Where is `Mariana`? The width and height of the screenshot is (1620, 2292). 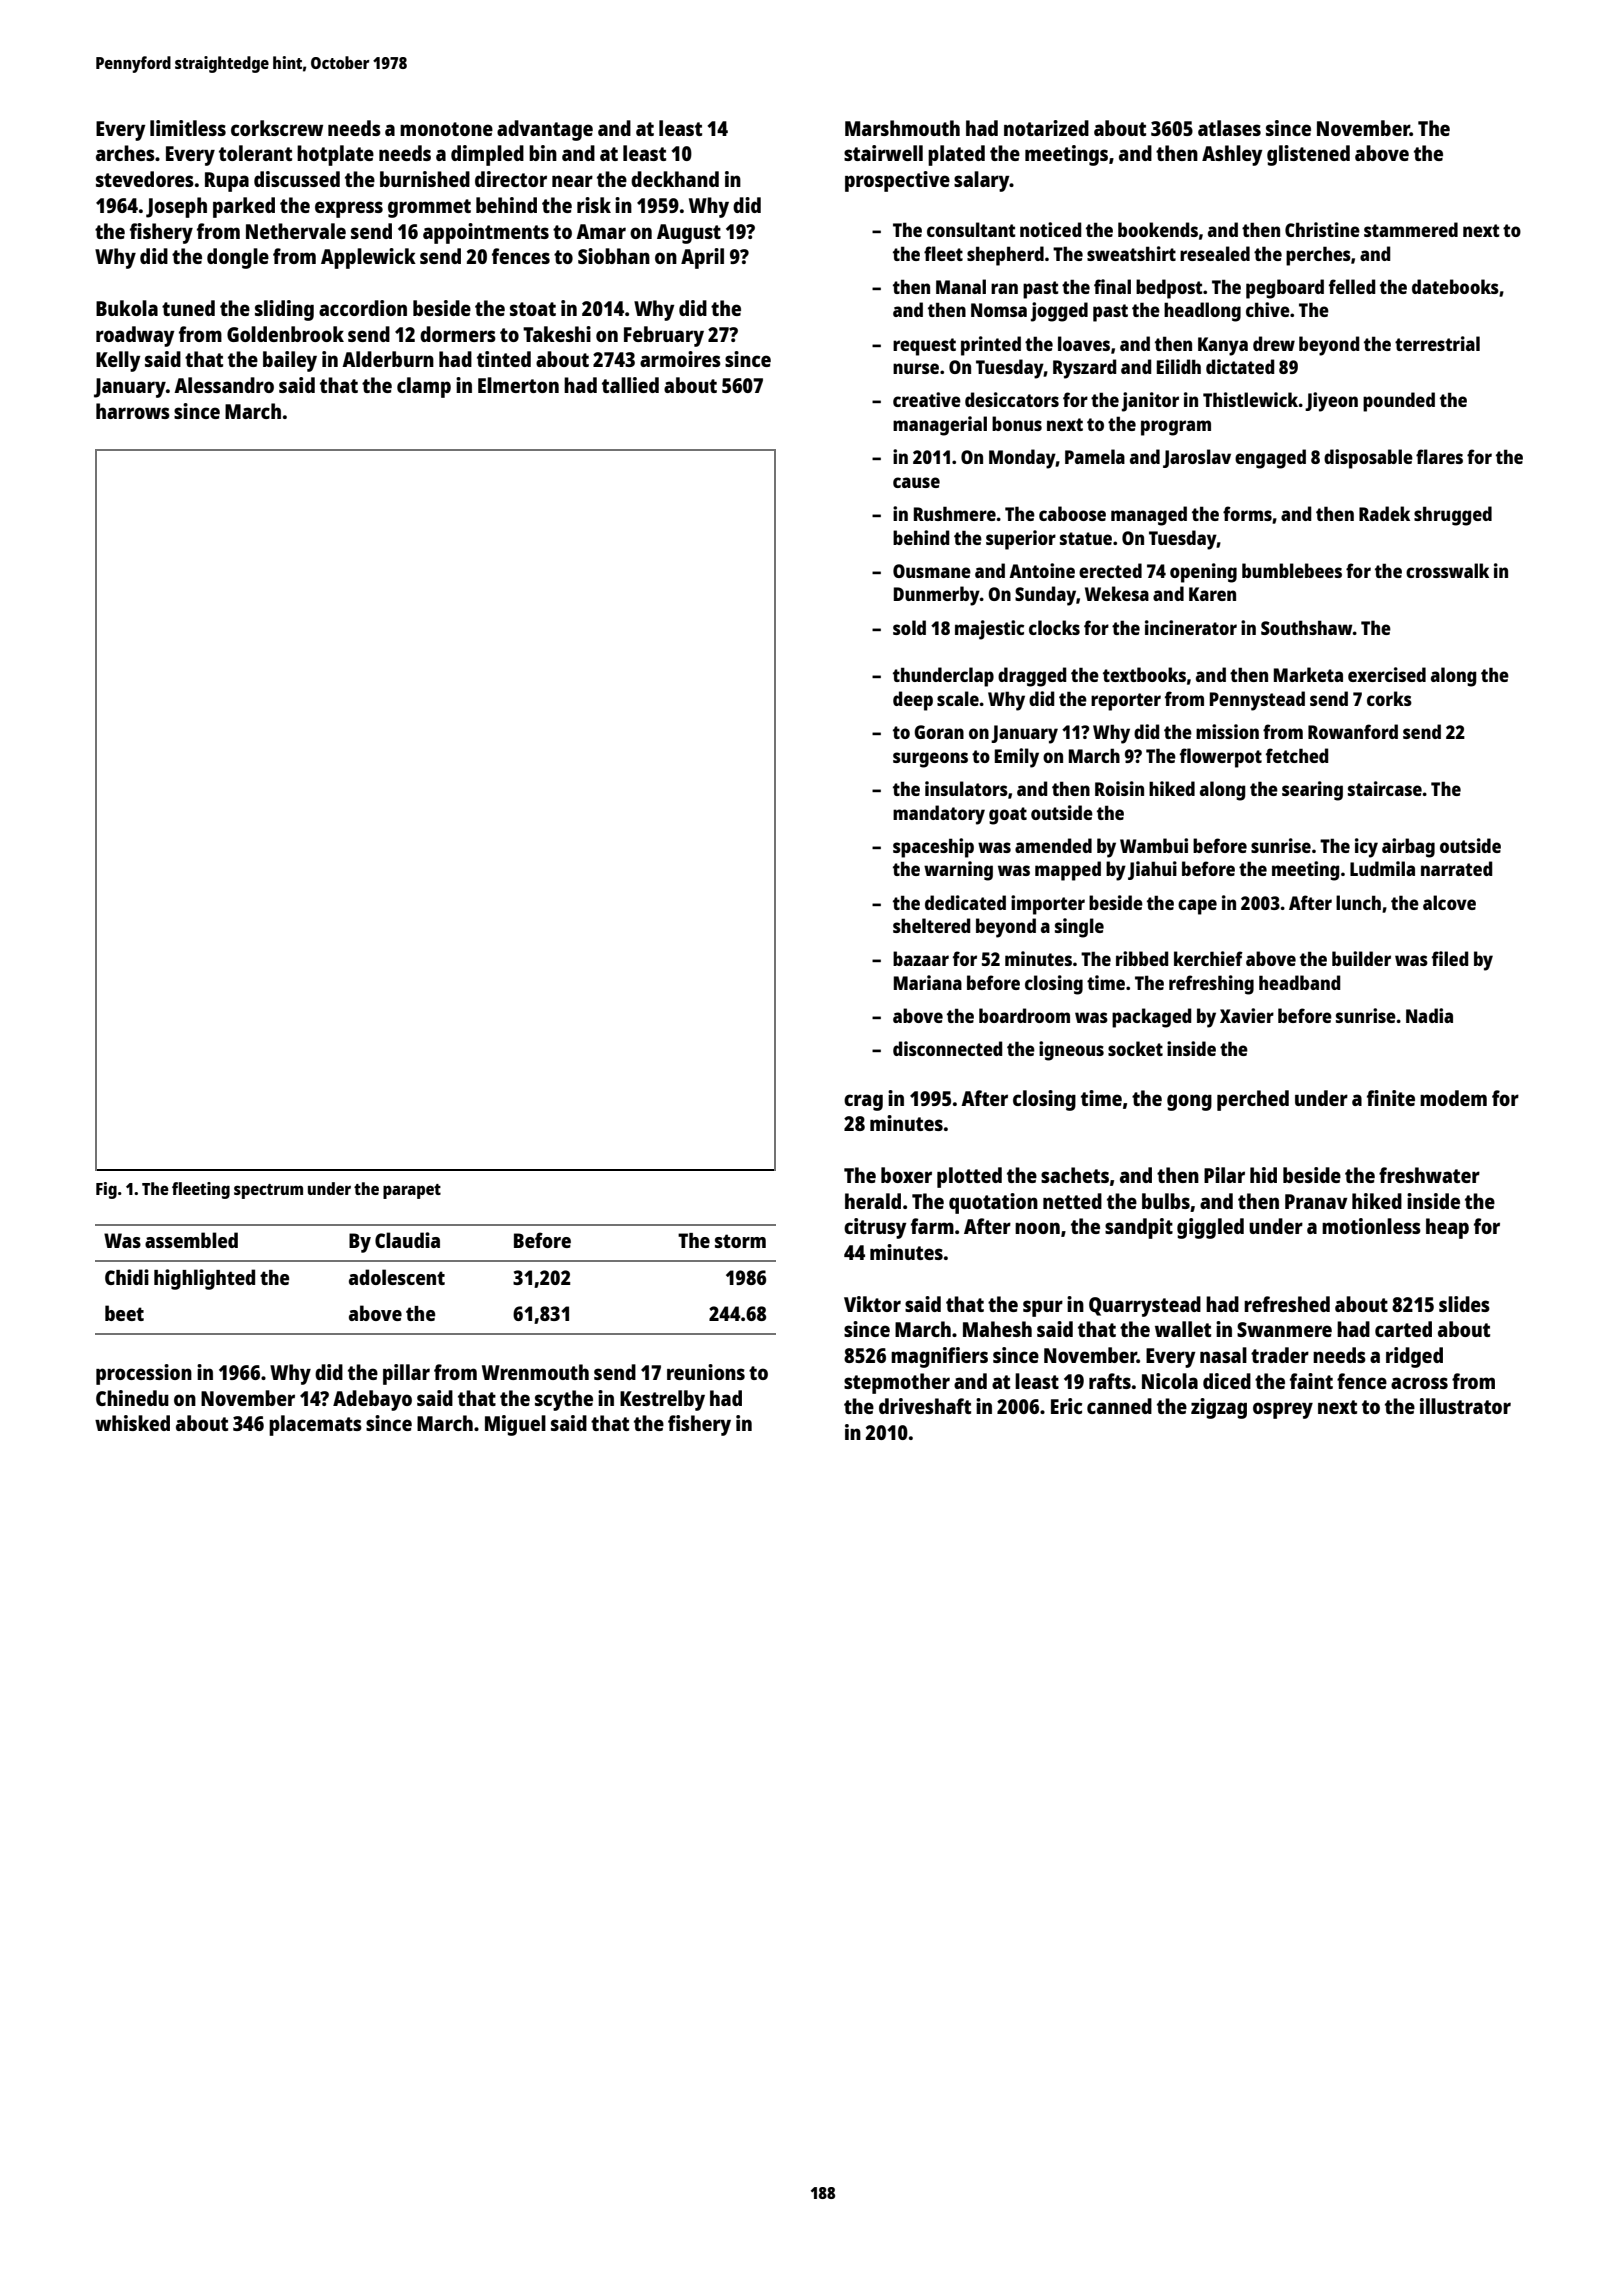 Mariana is located at coordinates (928, 982).
